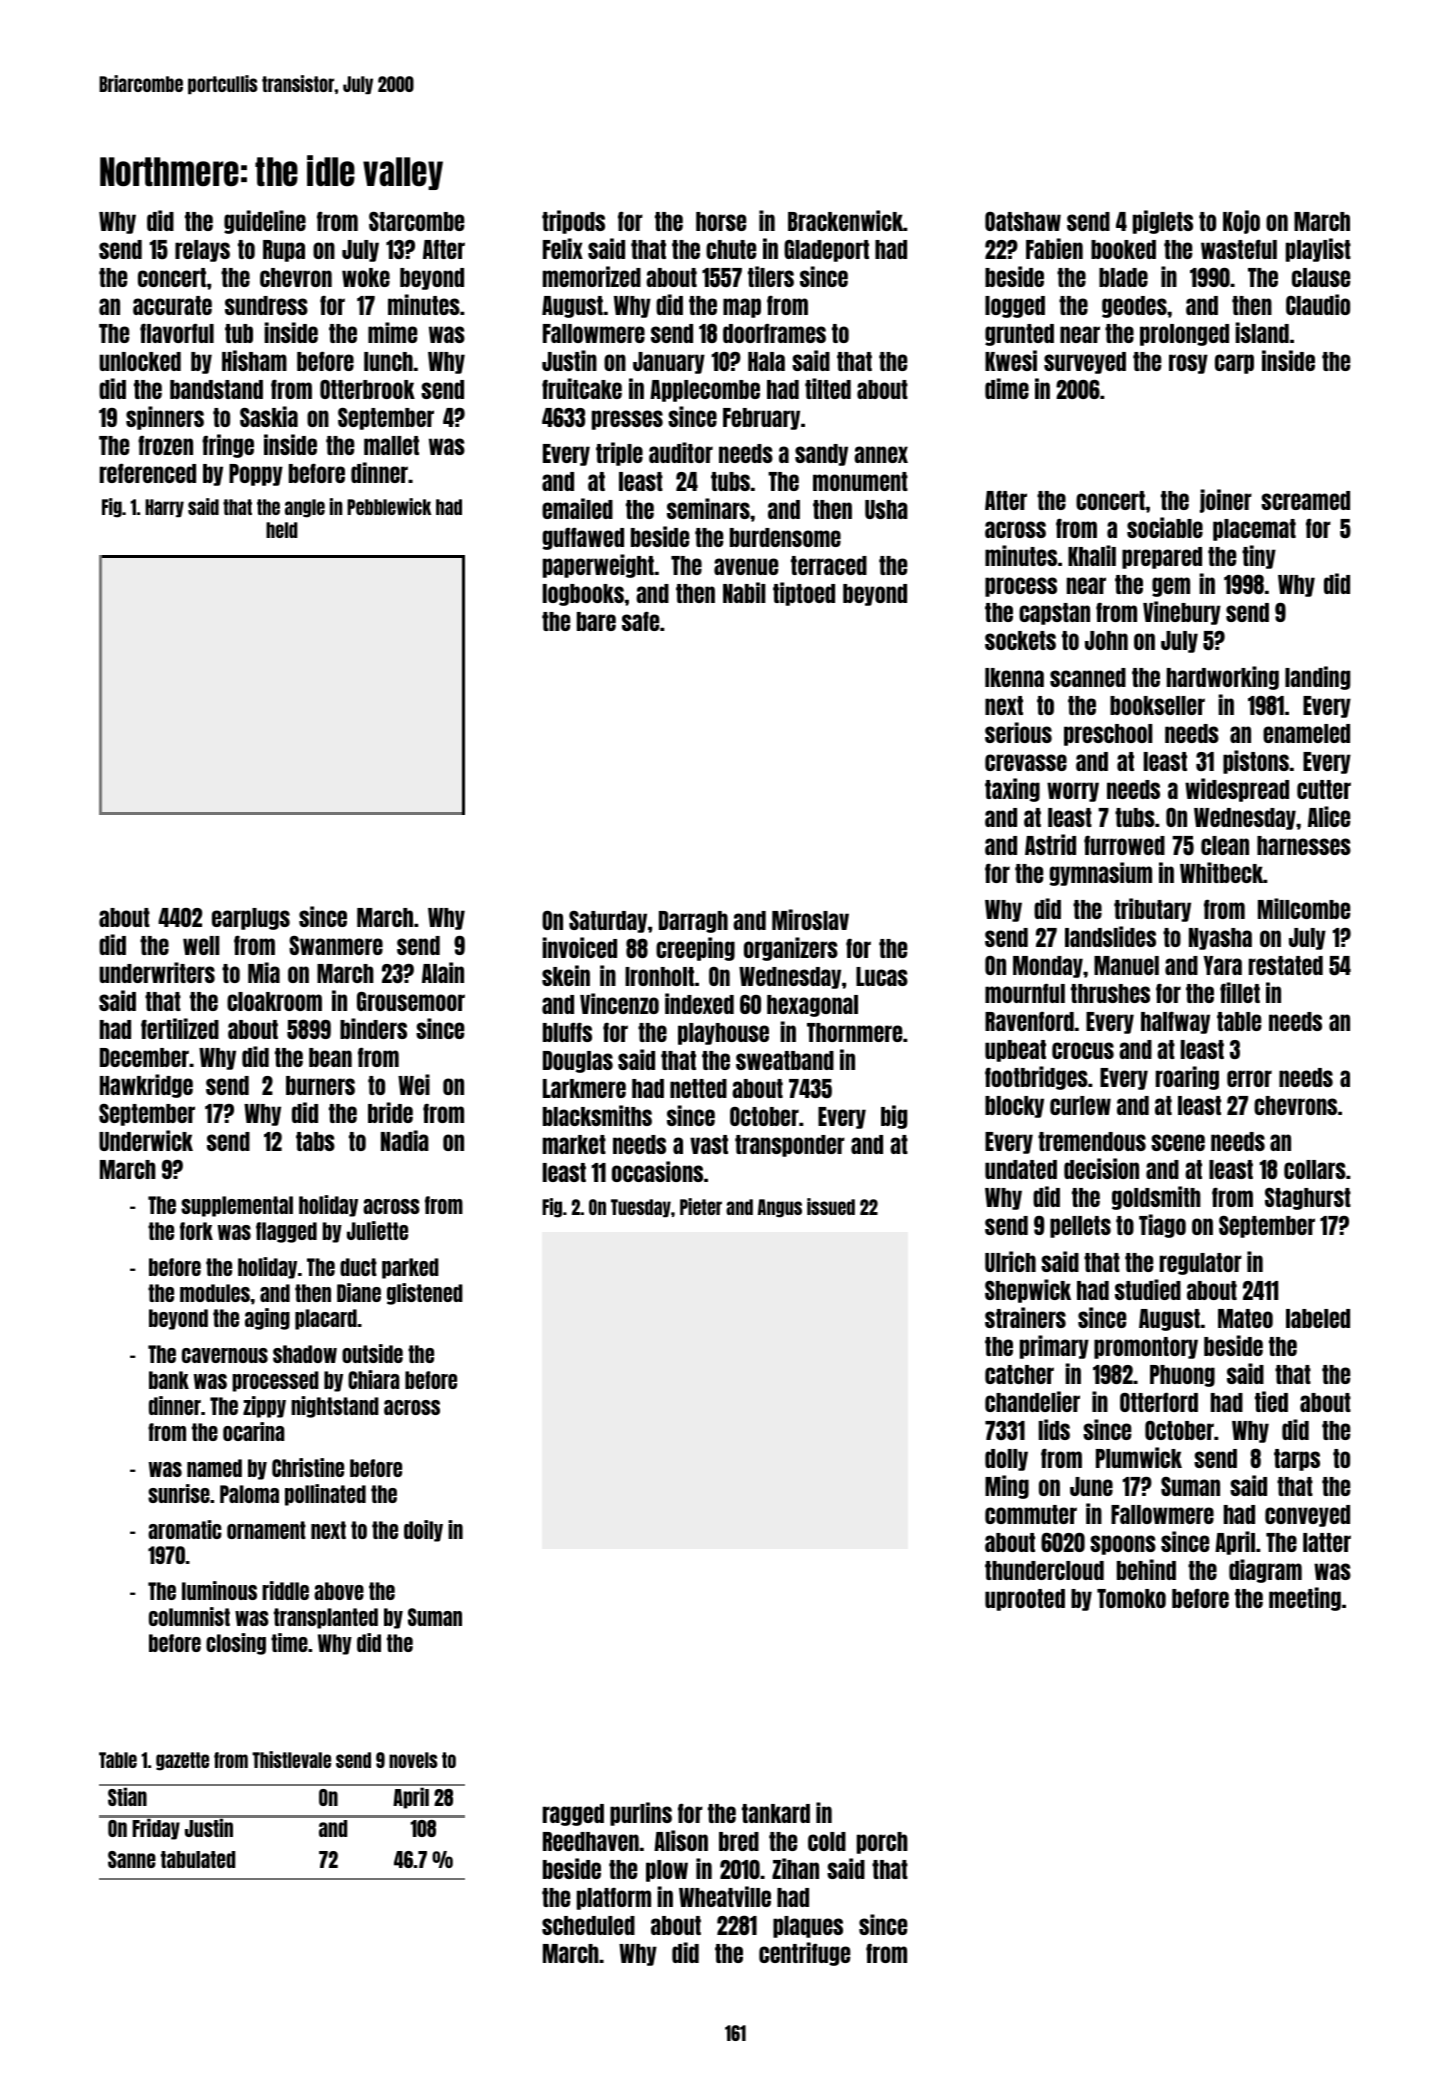 This screenshot has height=2100, width=1450. What do you see at coordinates (1028, 1291) in the screenshot?
I see `Shepwick` at bounding box center [1028, 1291].
